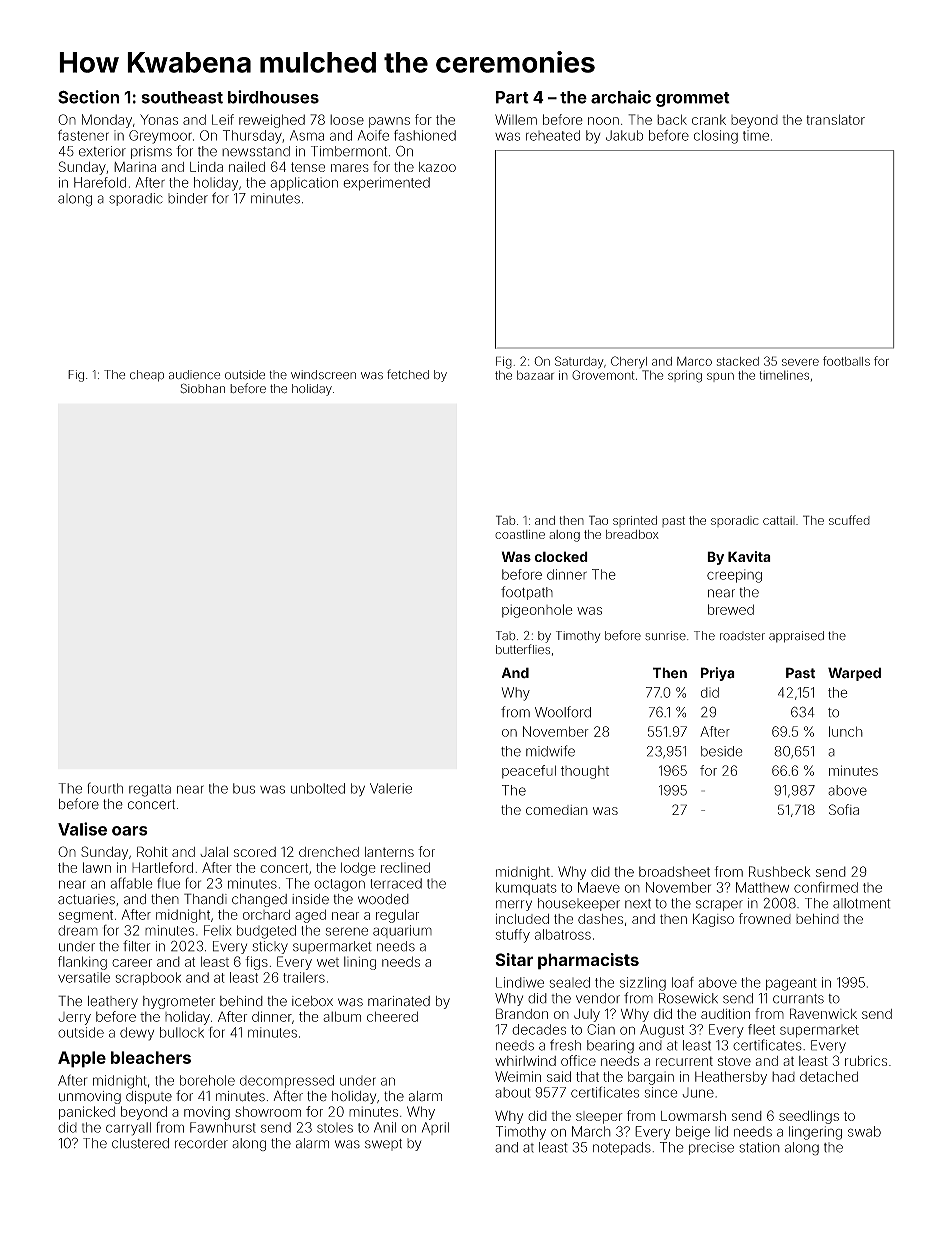 This document has height=1233, width=952. What do you see at coordinates (150, 790) in the document?
I see `regatta` at bounding box center [150, 790].
